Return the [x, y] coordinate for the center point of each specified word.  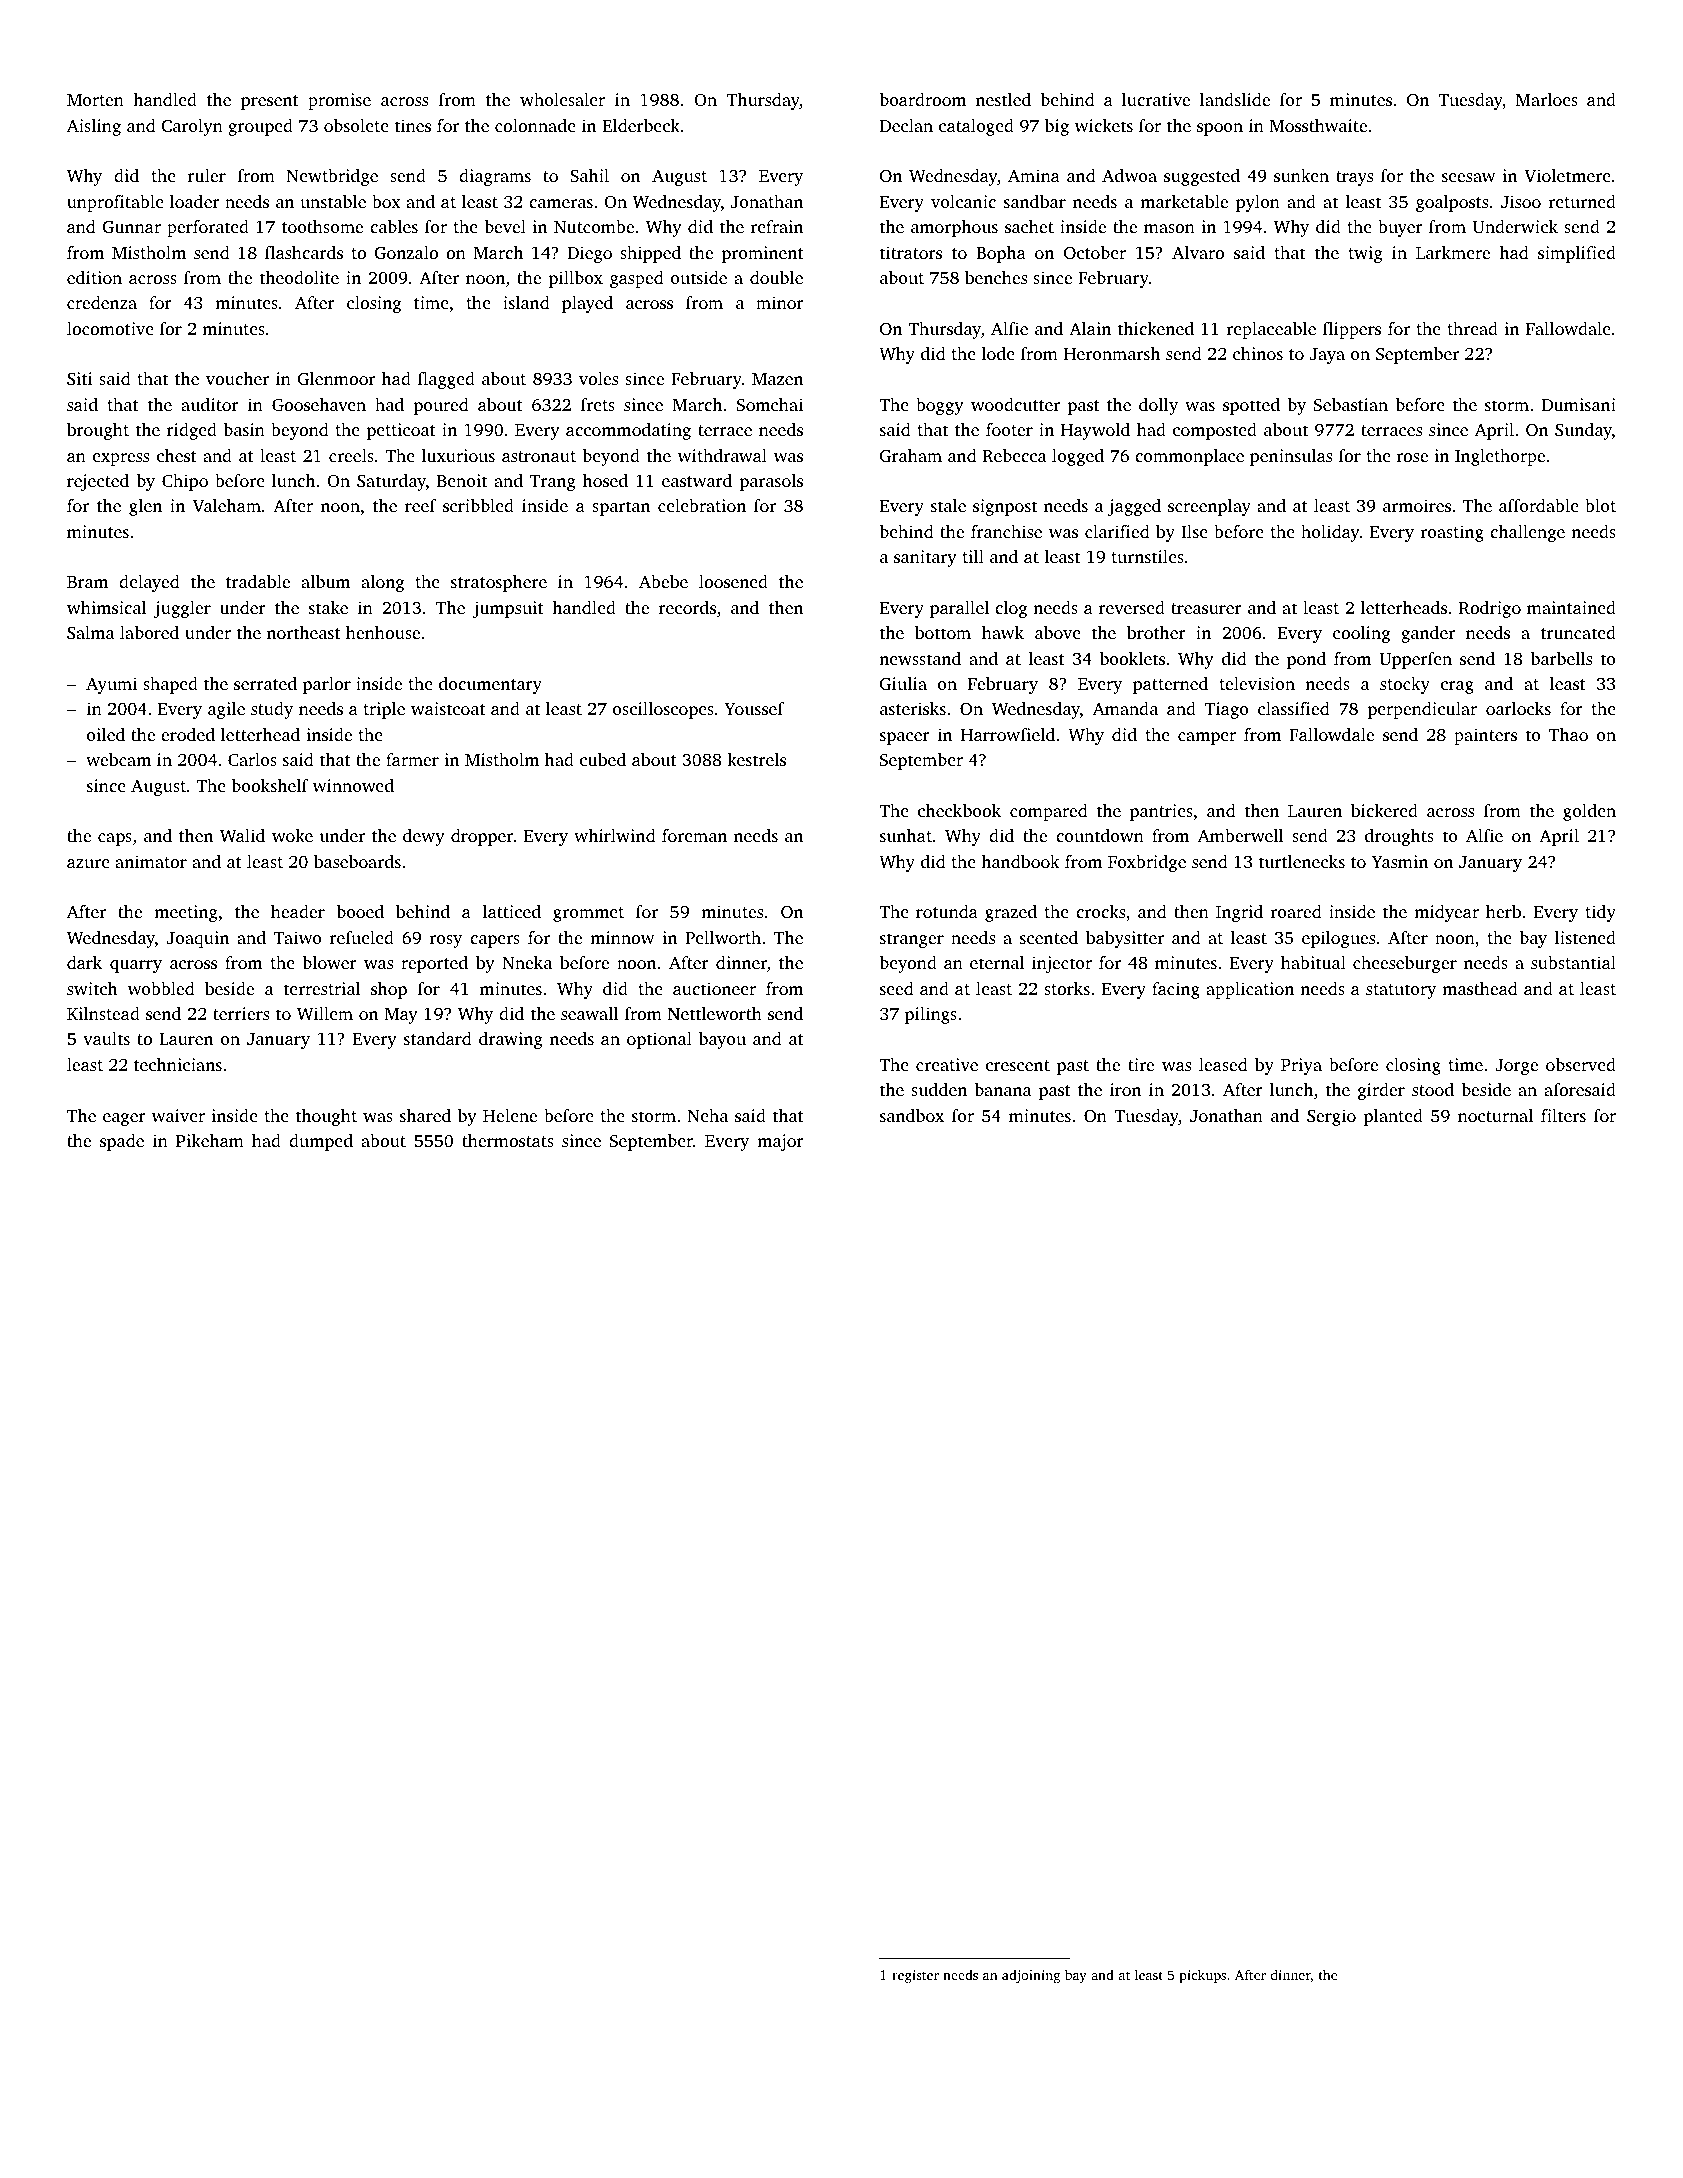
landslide [1235, 99]
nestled [1003, 99]
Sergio [1331, 1117]
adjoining [1031, 1976]
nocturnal [1495, 1115]
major [780, 1142]
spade [122, 1142]
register [915, 1976]
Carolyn [192, 127]
